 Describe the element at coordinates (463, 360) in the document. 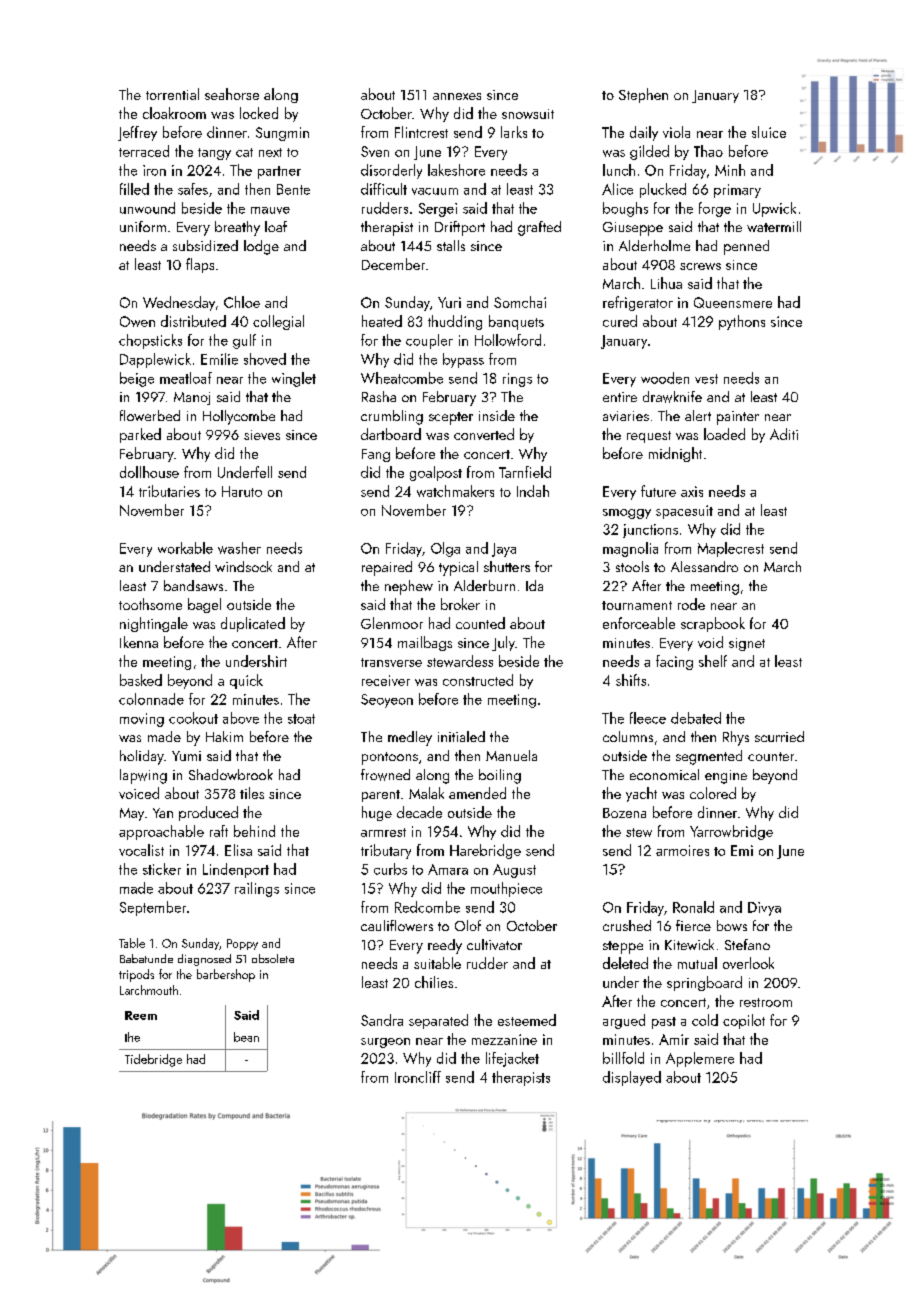

I see `bypass` at that location.
